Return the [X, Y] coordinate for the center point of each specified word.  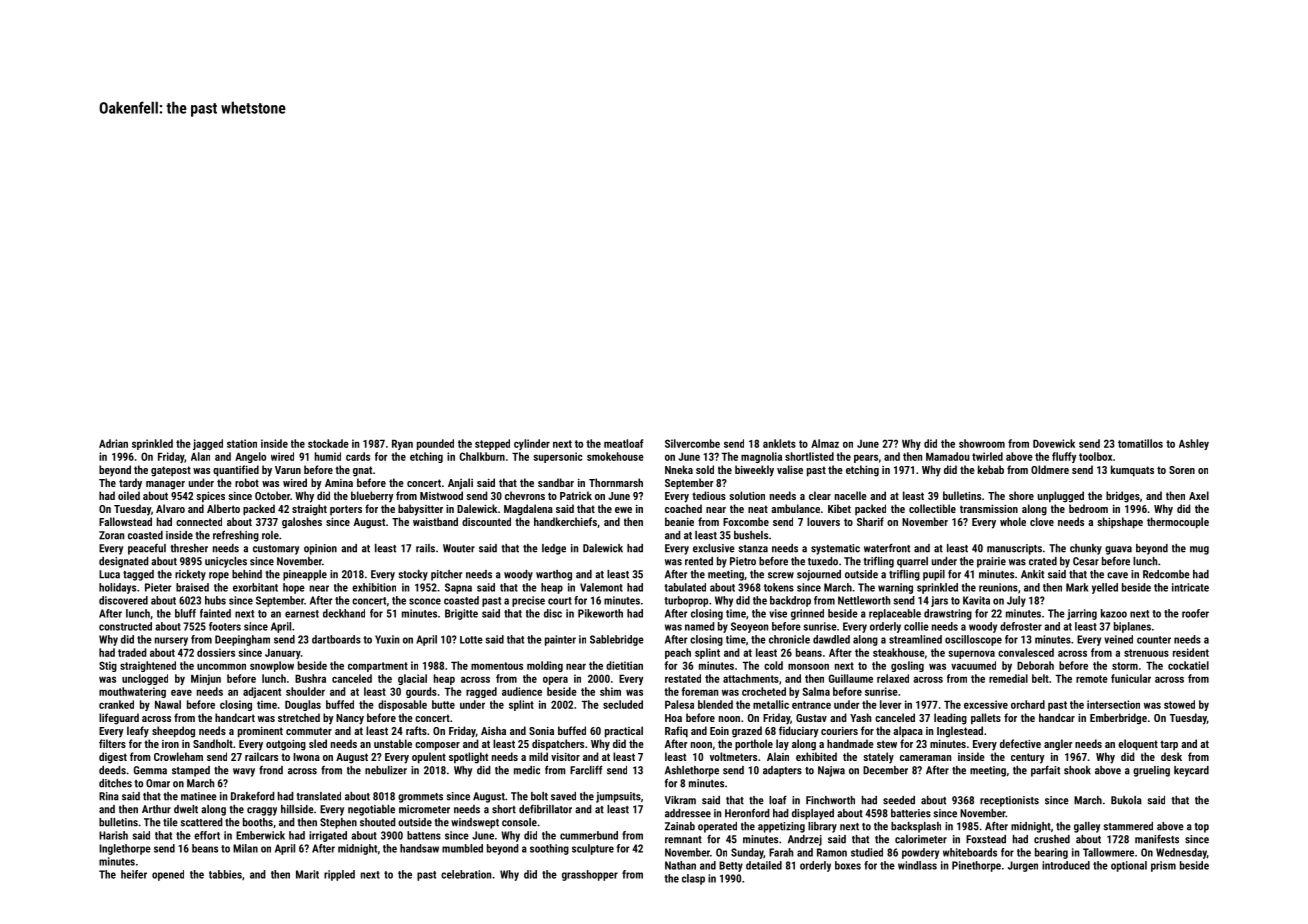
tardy [130, 484]
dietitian [624, 665]
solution [747, 495]
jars [939, 601]
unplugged [1061, 497]
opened [168, 875]
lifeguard [119, 719]
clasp [693, 879]
